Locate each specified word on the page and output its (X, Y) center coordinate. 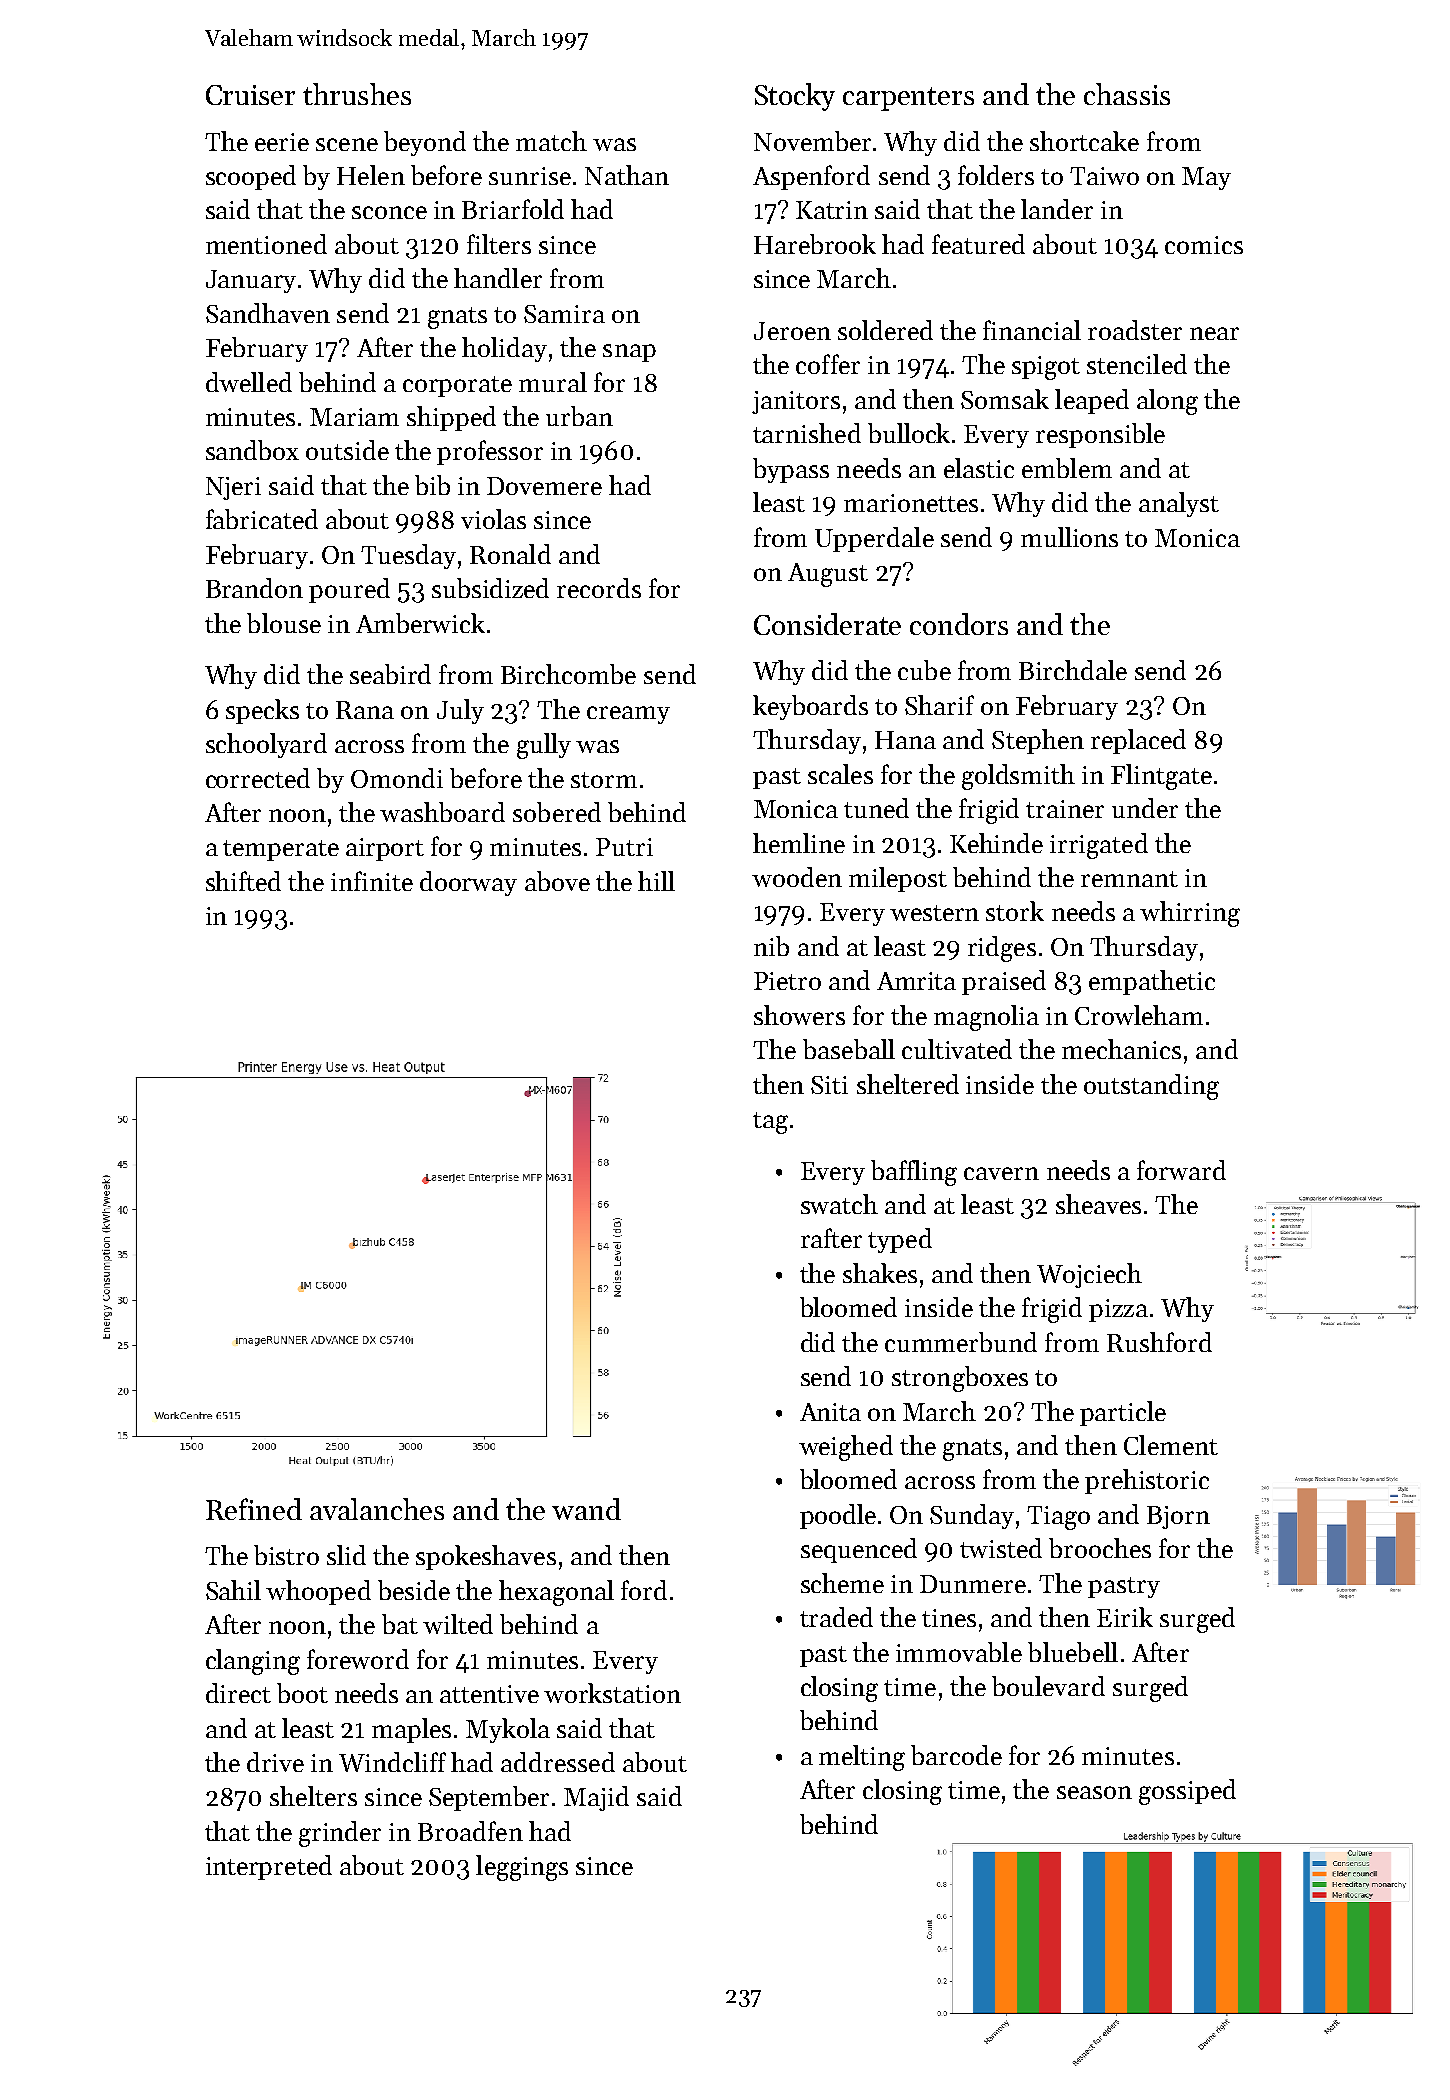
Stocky (795, 97)
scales (840, 774)
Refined (254, 1509)
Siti (829, 1085)
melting (862, 1758)
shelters (313, 1796)
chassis (1127, 94)
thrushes (357, 94)
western (934, 913)
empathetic (1152, 982)
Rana (365, 710)
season (1094, 1792)
